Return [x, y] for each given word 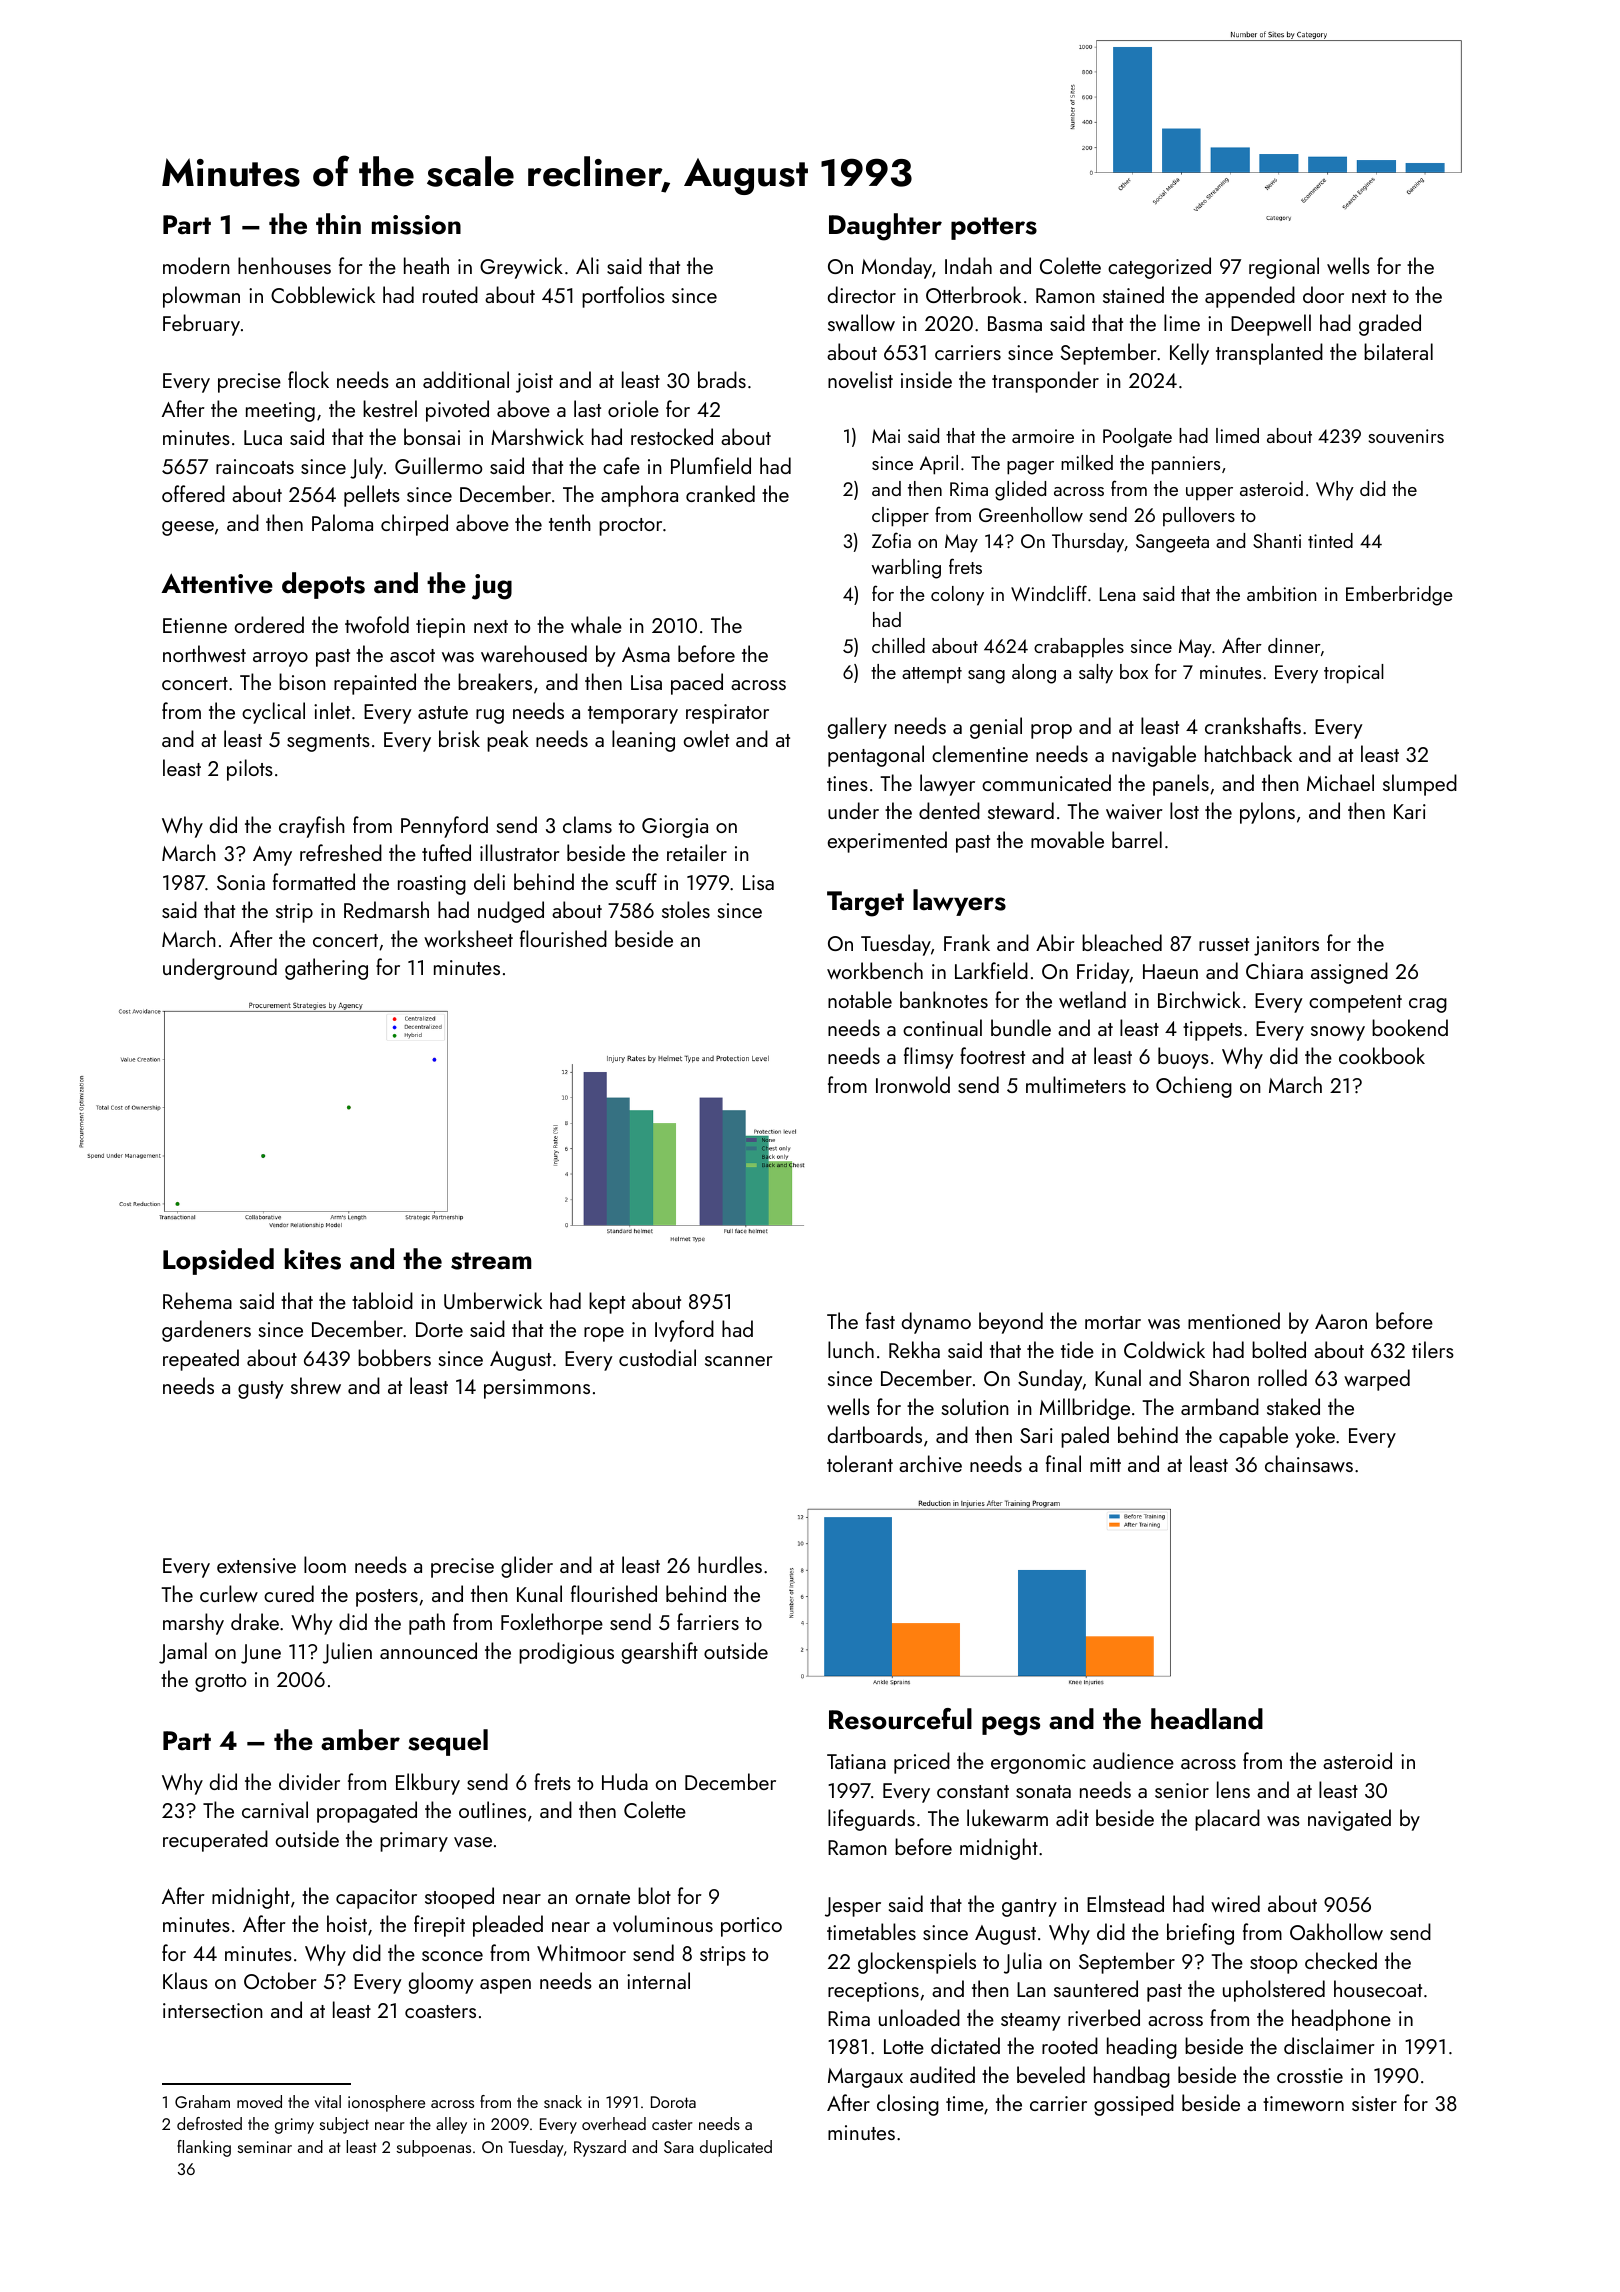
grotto [220, 1683]
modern [196, 265]
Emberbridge [1399, 596]
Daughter [885, 227]
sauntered [1096, 1988]
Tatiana [856, 1761]
